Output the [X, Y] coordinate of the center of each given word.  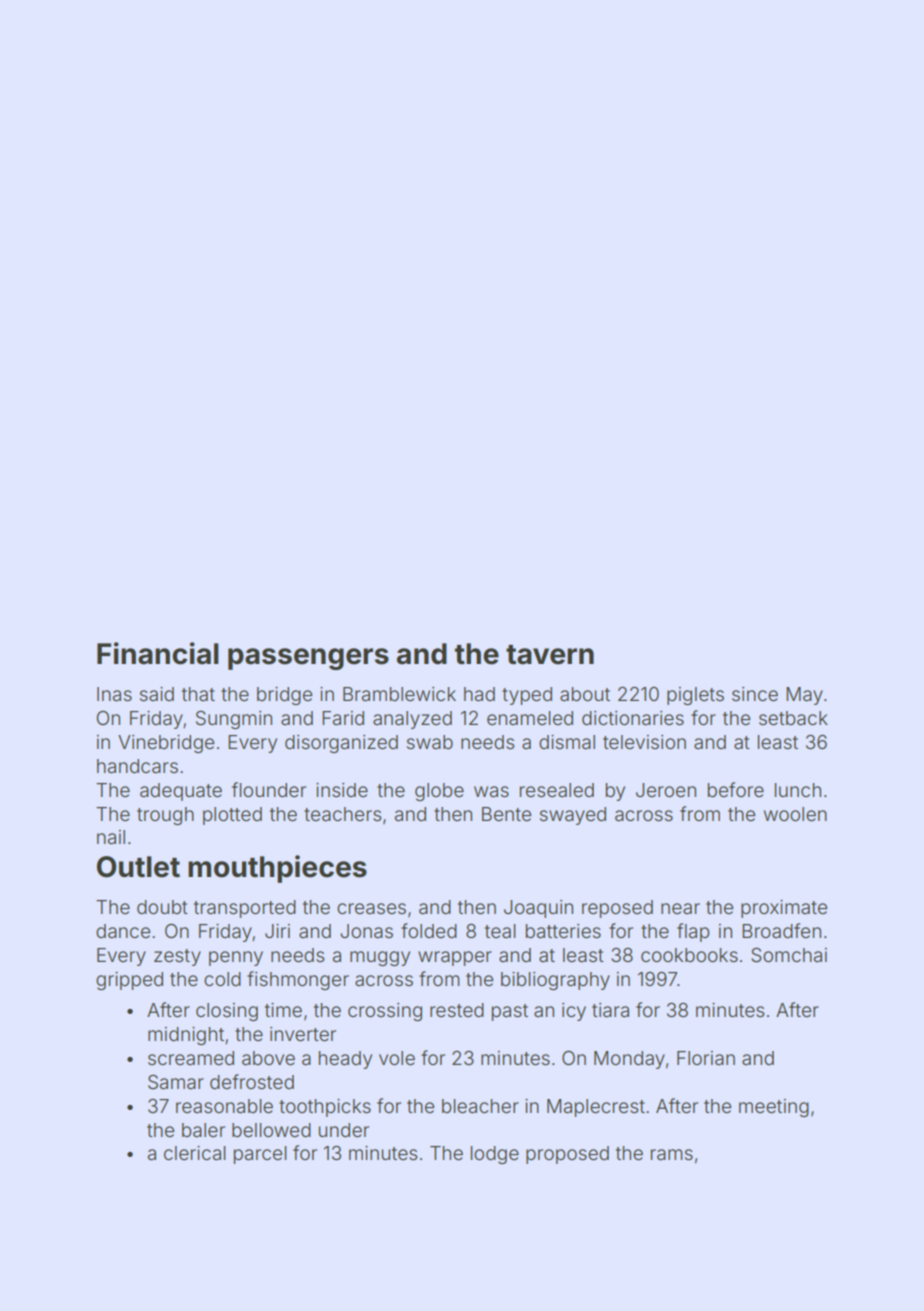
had [479, 694]
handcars [137, 766]
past [510, 1012]
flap [693, 932]
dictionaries [633, 718]
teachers [342, 814]
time [283, 1010]
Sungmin [234, 720]
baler [203, 1130]
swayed [573, 816]
